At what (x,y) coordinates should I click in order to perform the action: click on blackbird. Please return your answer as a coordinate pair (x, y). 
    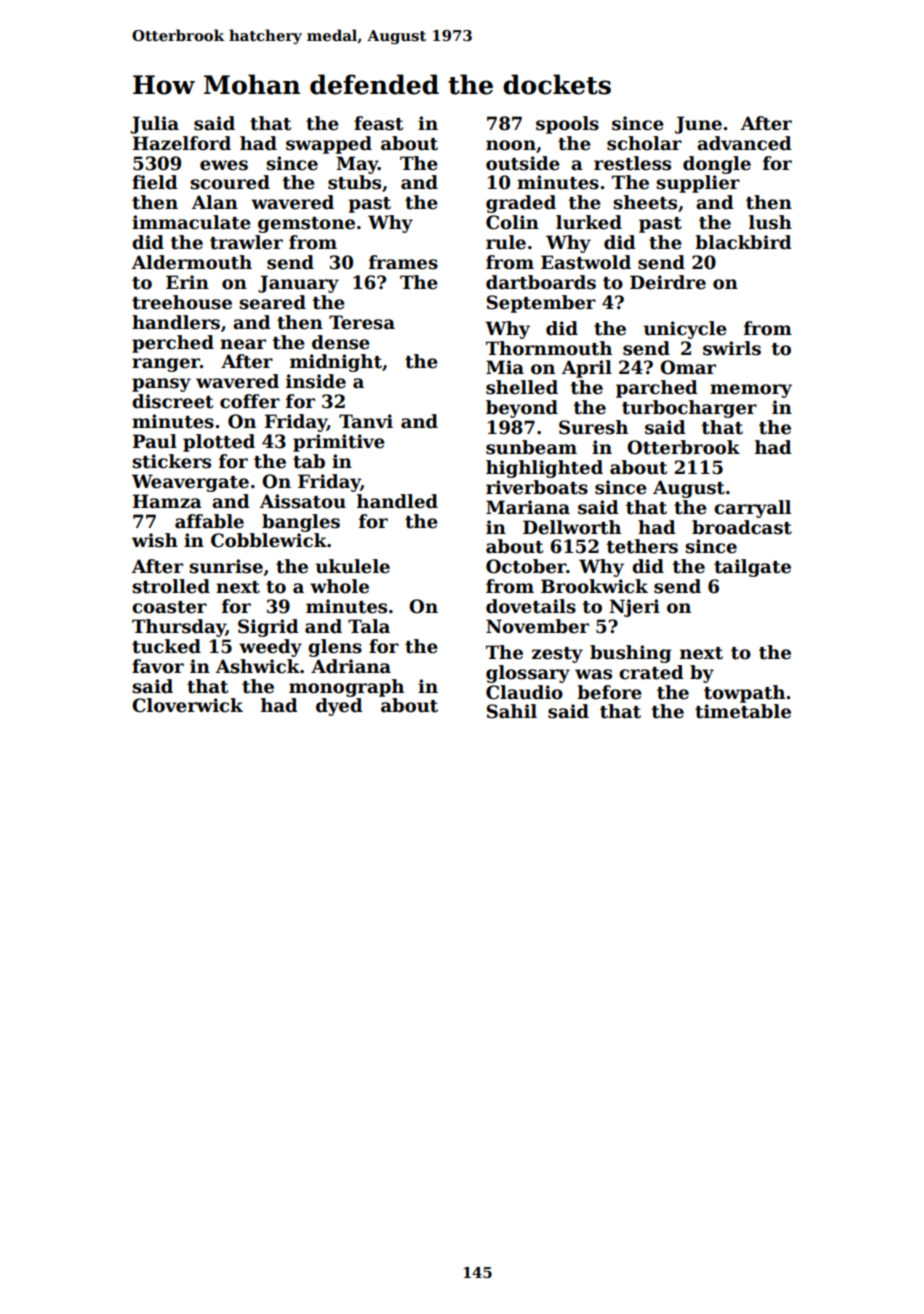
    Looking at the image, I should click on (743, 242).
